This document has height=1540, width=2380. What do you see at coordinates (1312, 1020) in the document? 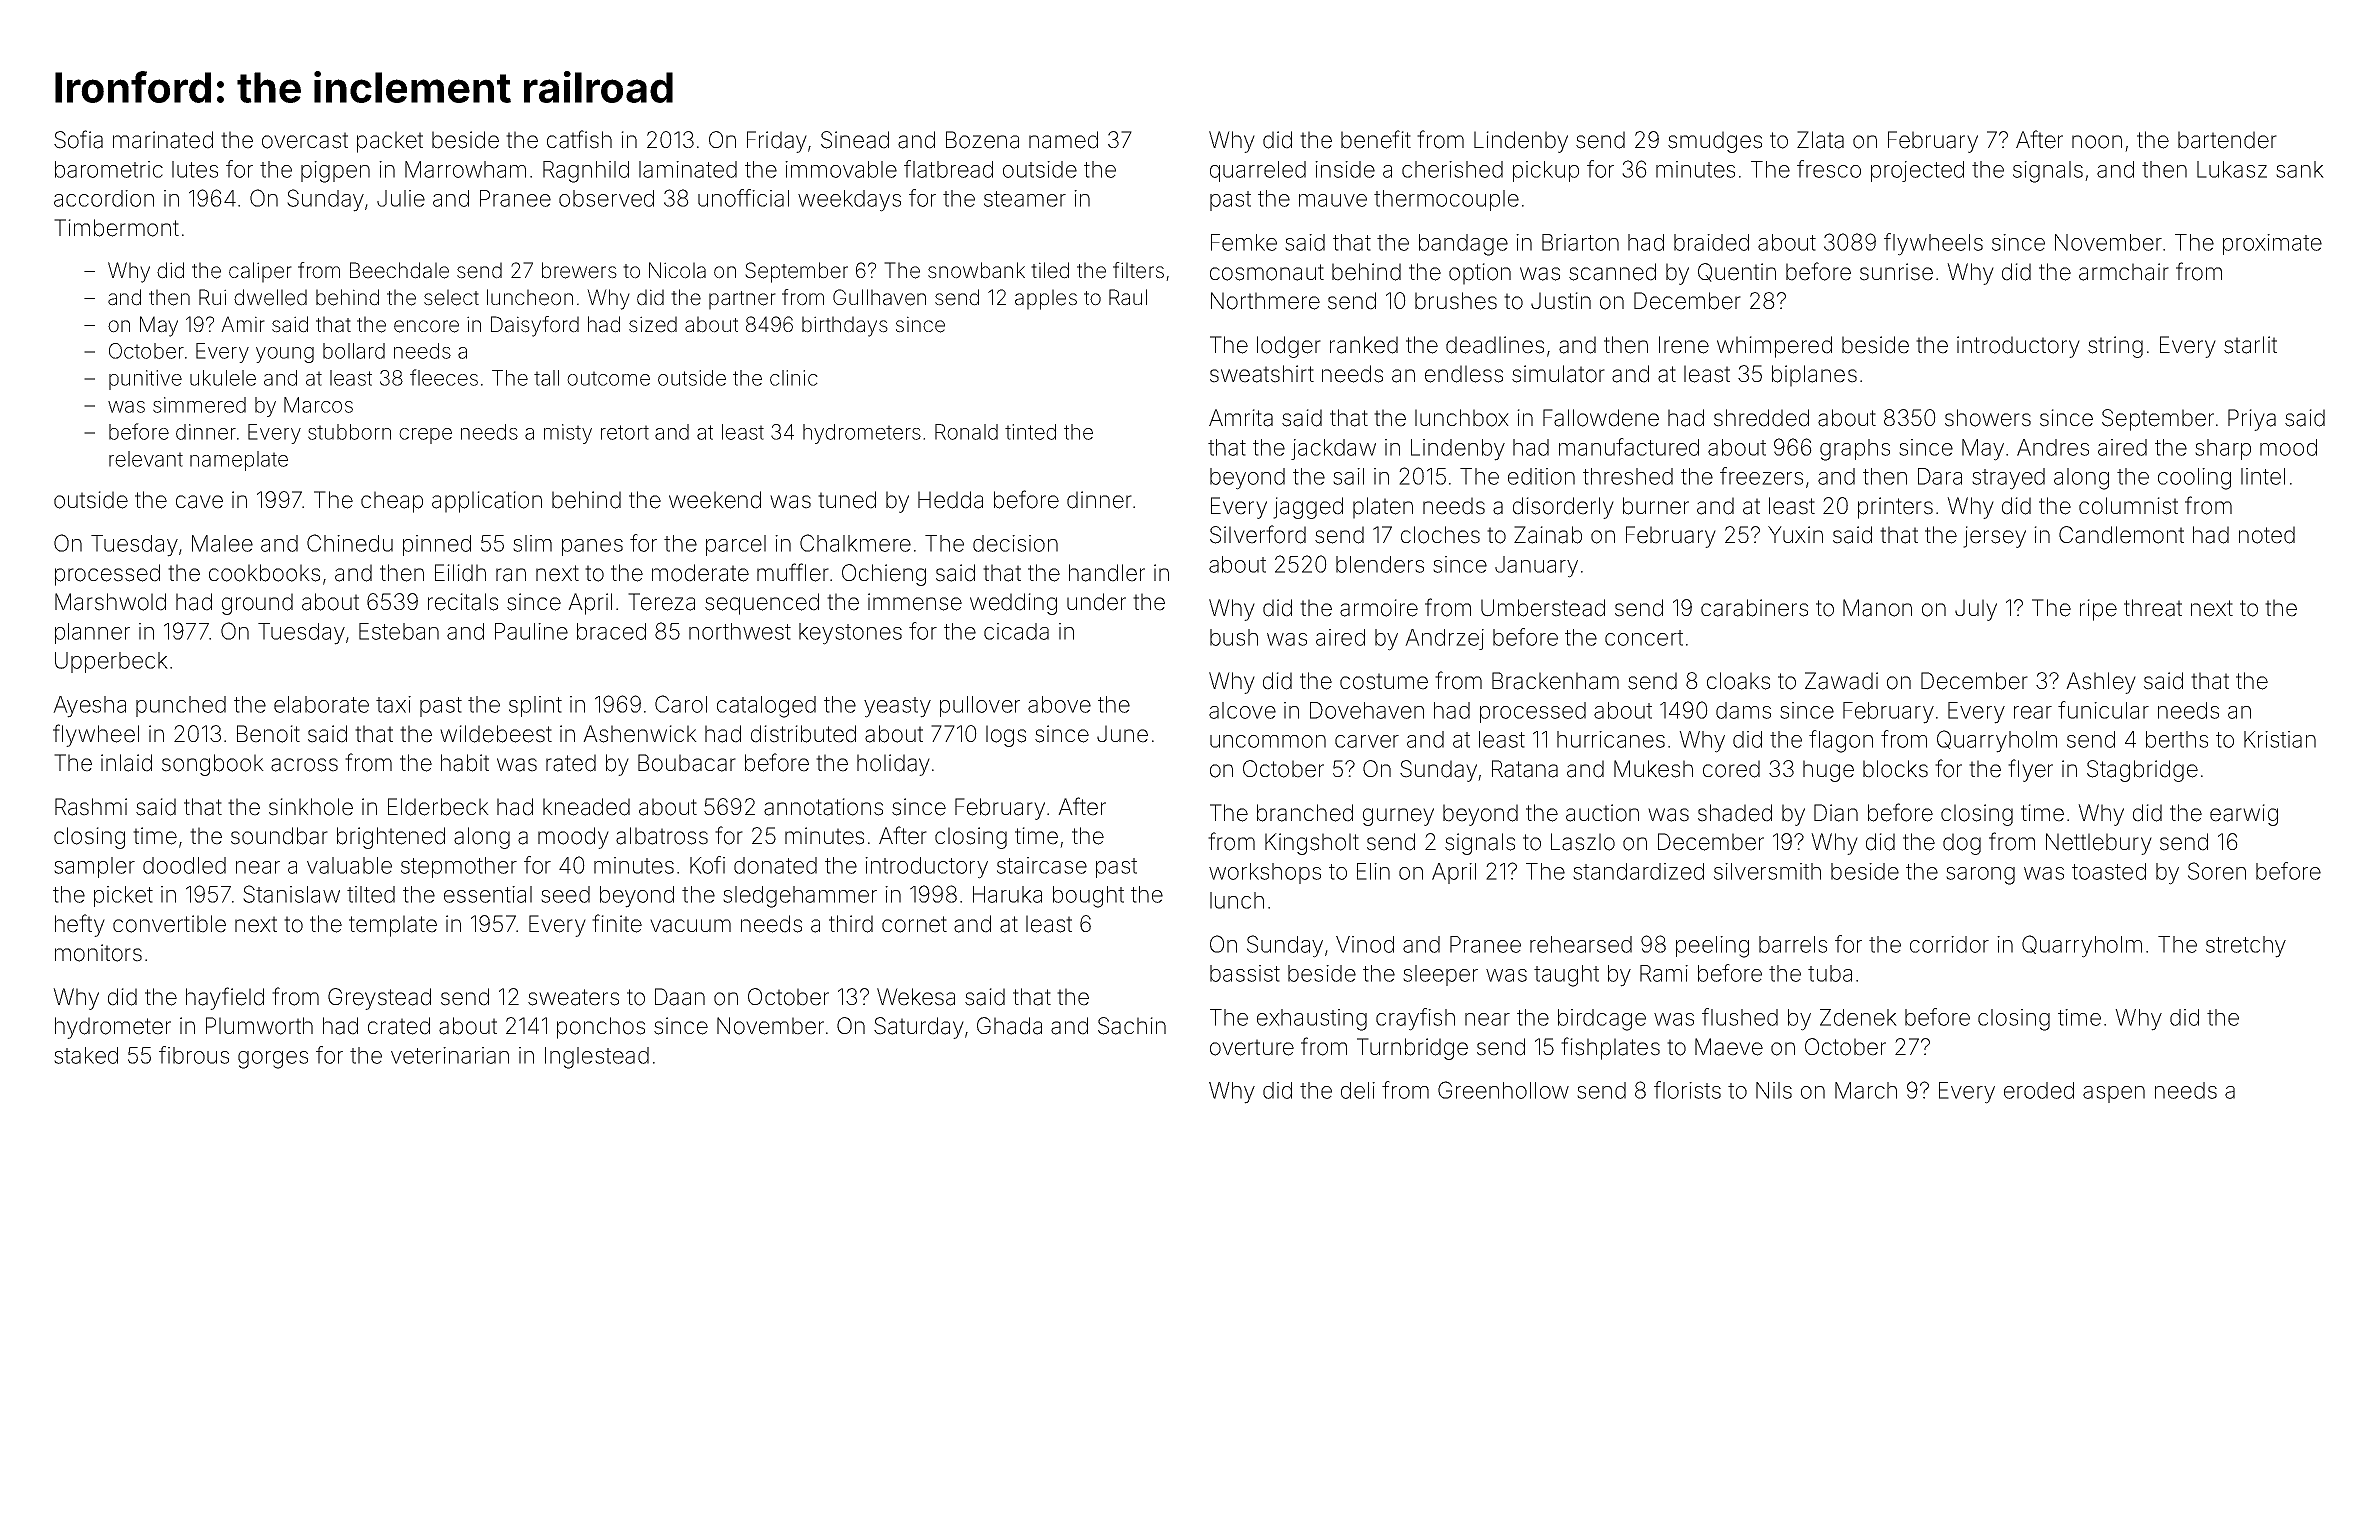
I see `exhausting` at bounding box center [1312, 1020].
